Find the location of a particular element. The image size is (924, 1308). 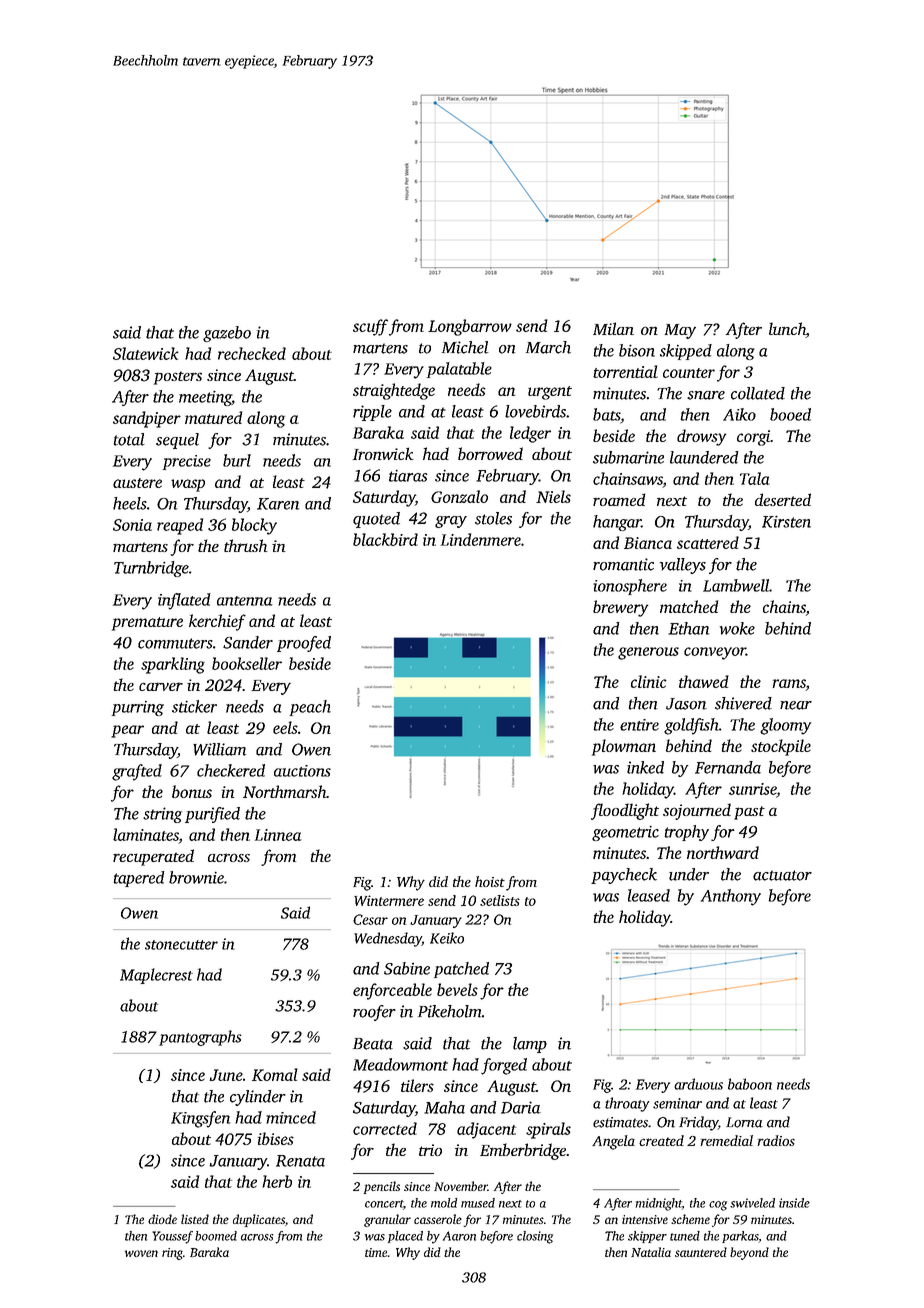

sauntered is located at coordinates (701, 1252).
